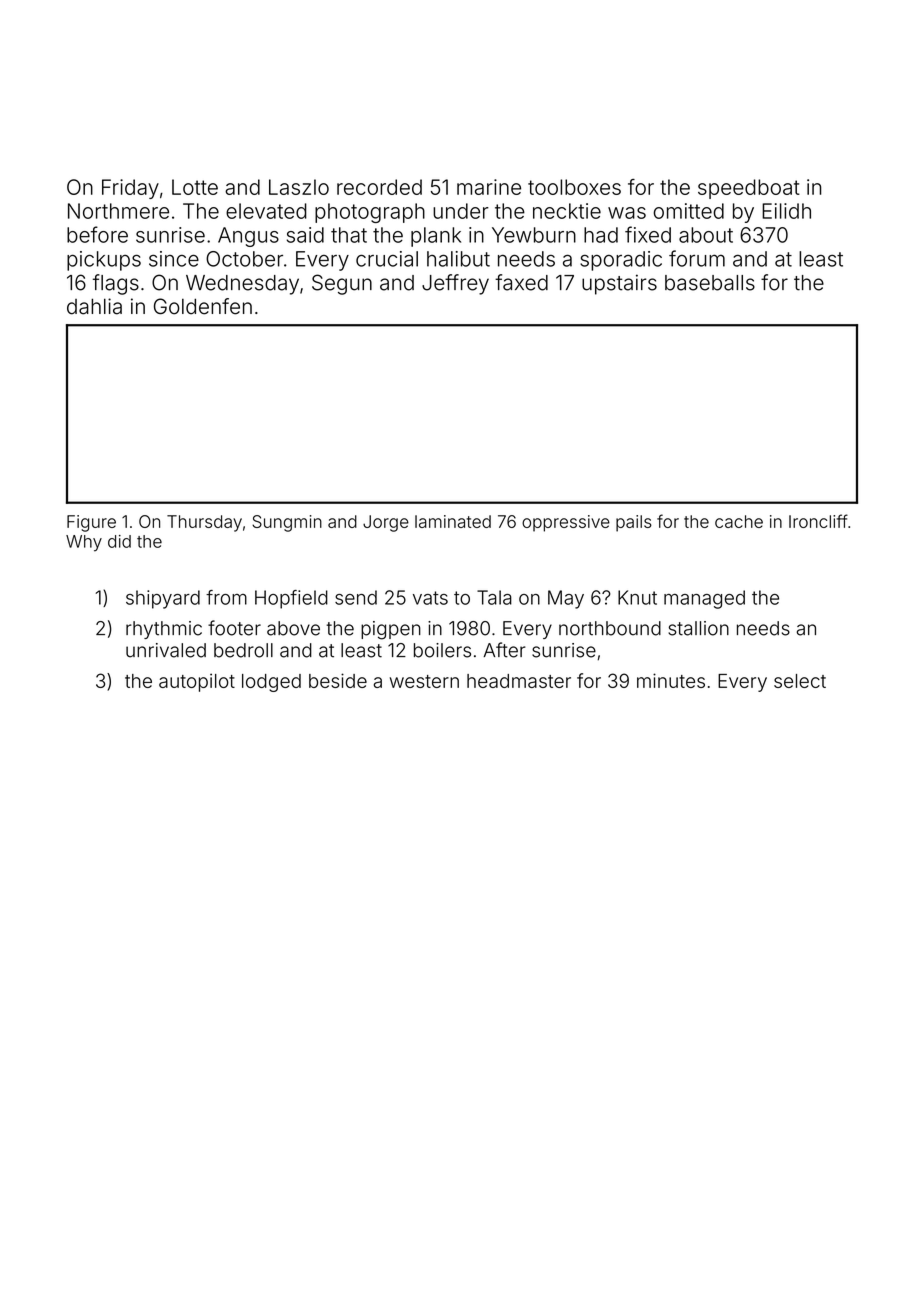 This screenshot has width=924, height=1311. I want to click on marine, so click(489, 187).
